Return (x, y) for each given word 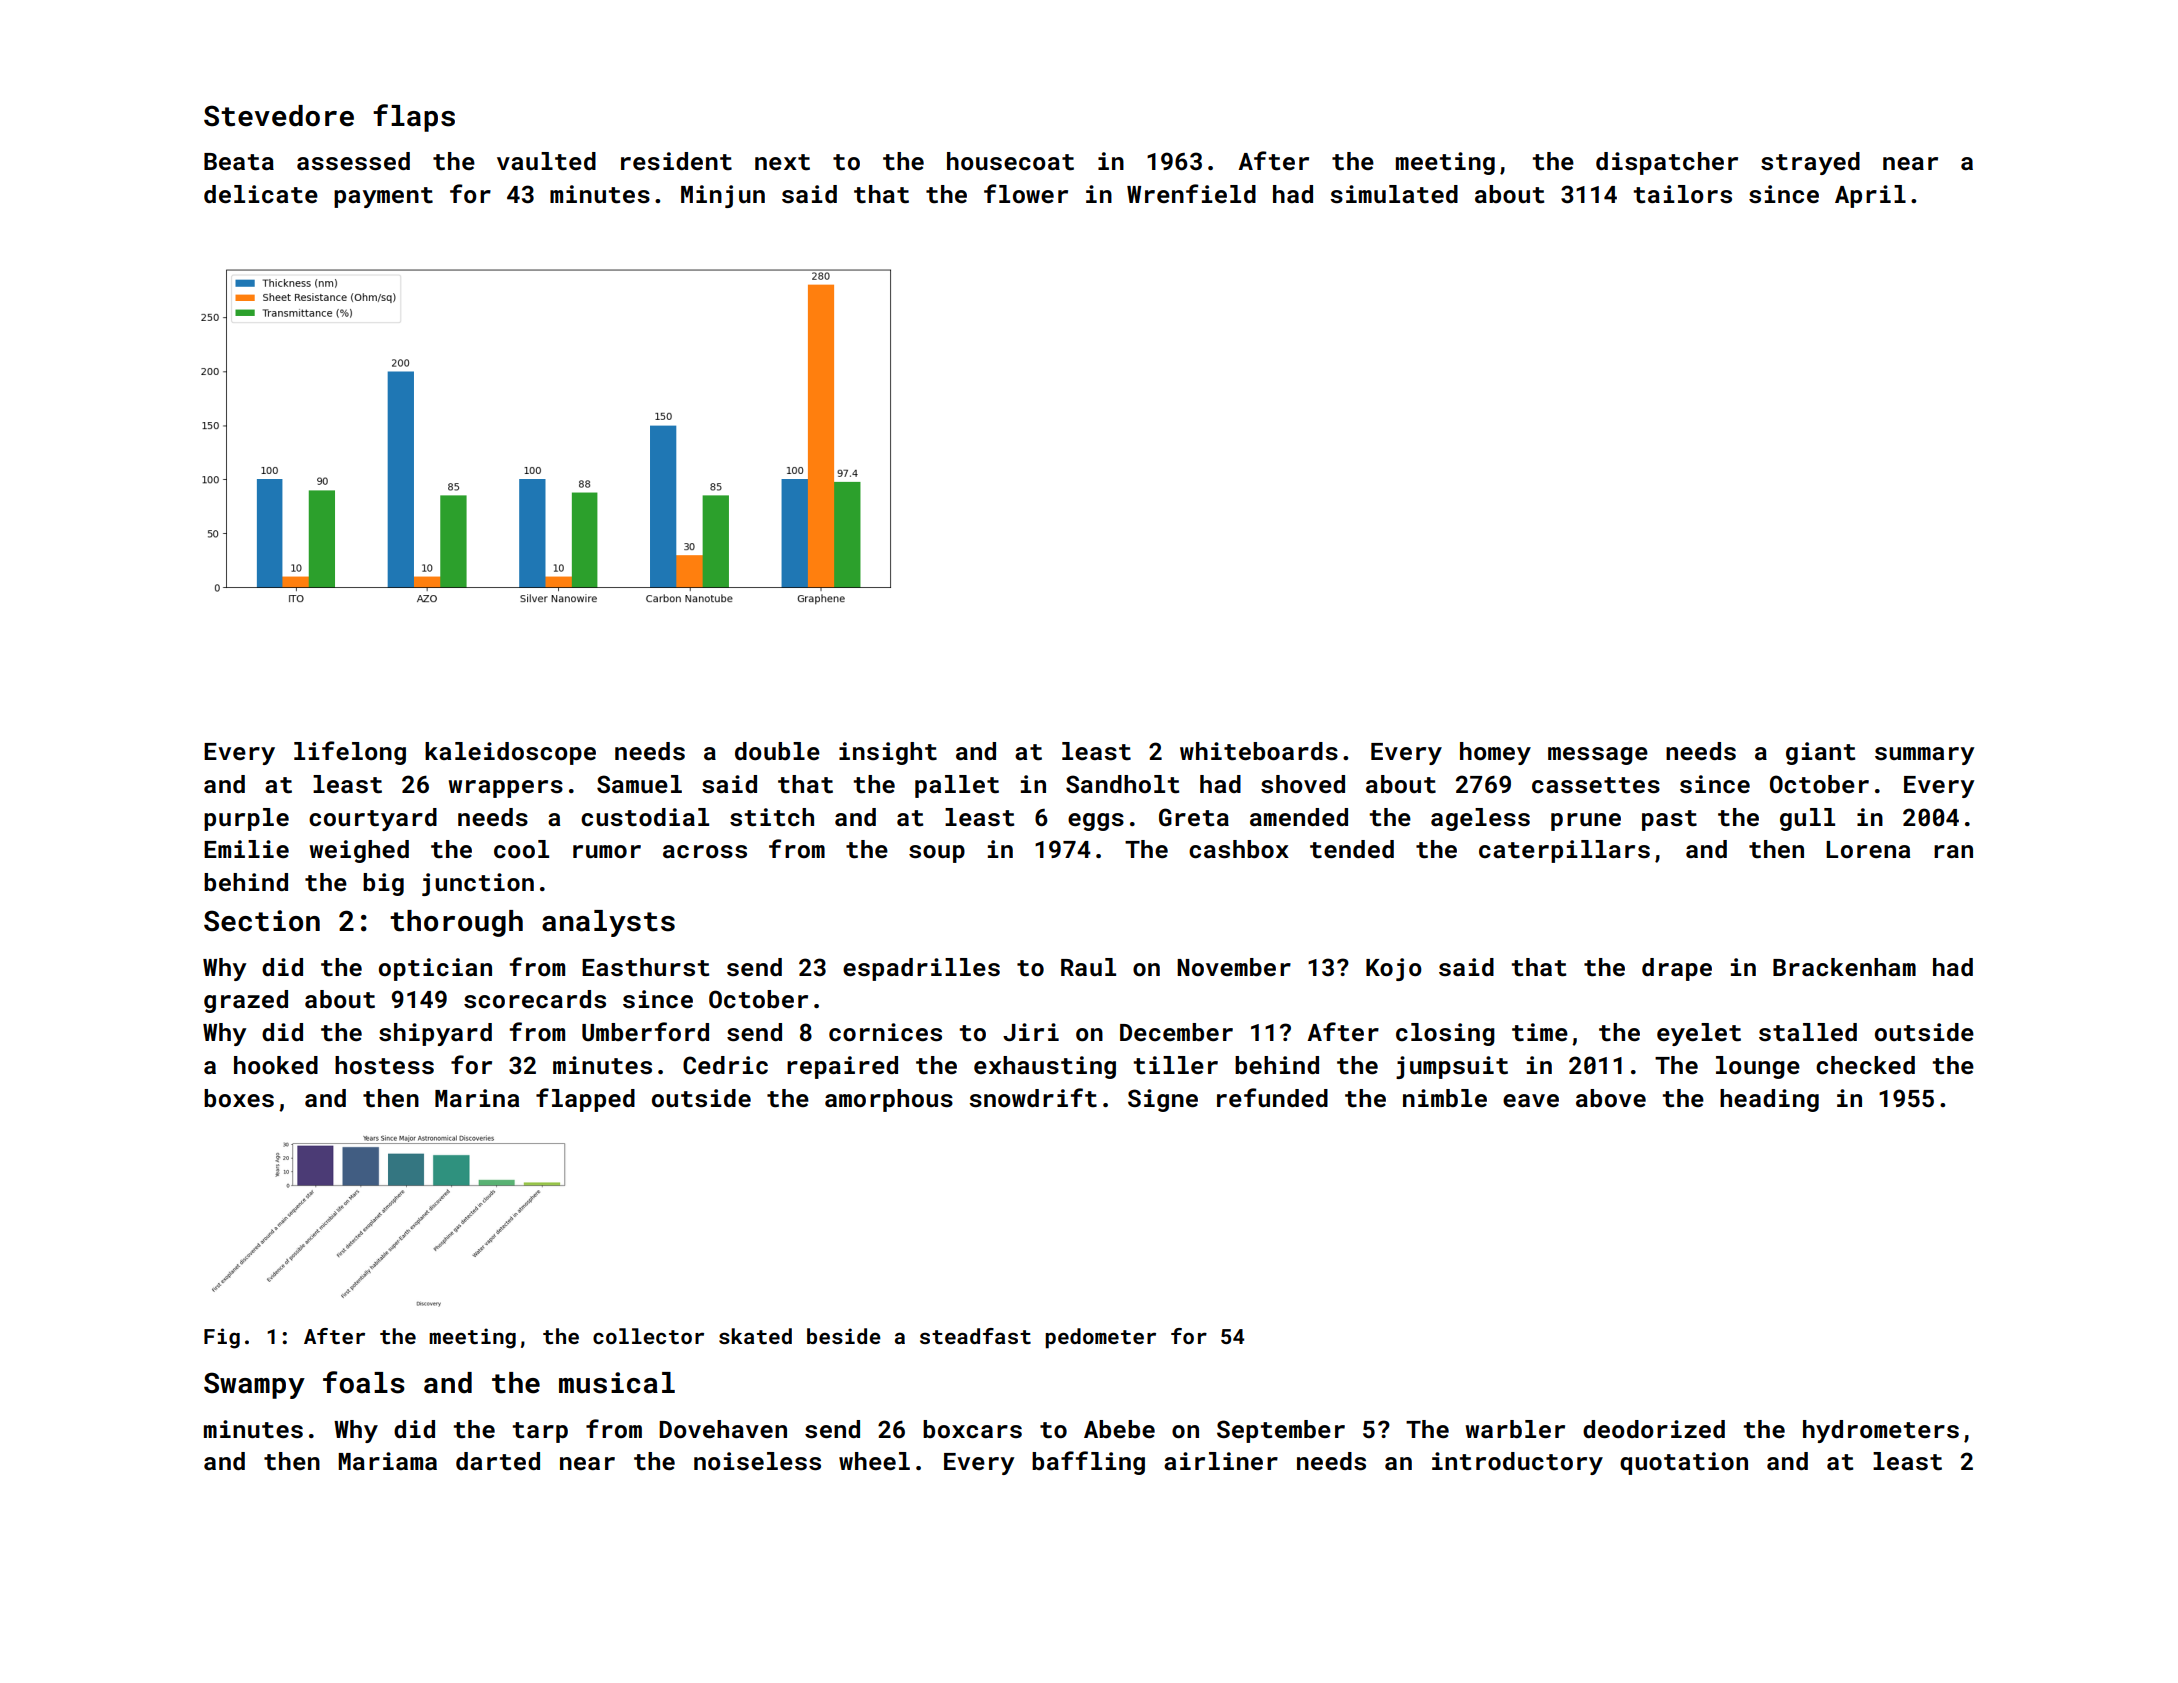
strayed (1810, 163)
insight (888, 753)
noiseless (757, 1461)
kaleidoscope (510, 753)
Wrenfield (1191, 193)
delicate (261, 194)
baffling (1088, 1463)
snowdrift (1033, 1098)
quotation (1684, 1463)
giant (1820, 753)
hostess (384, 1065)
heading (1769, 1100)
